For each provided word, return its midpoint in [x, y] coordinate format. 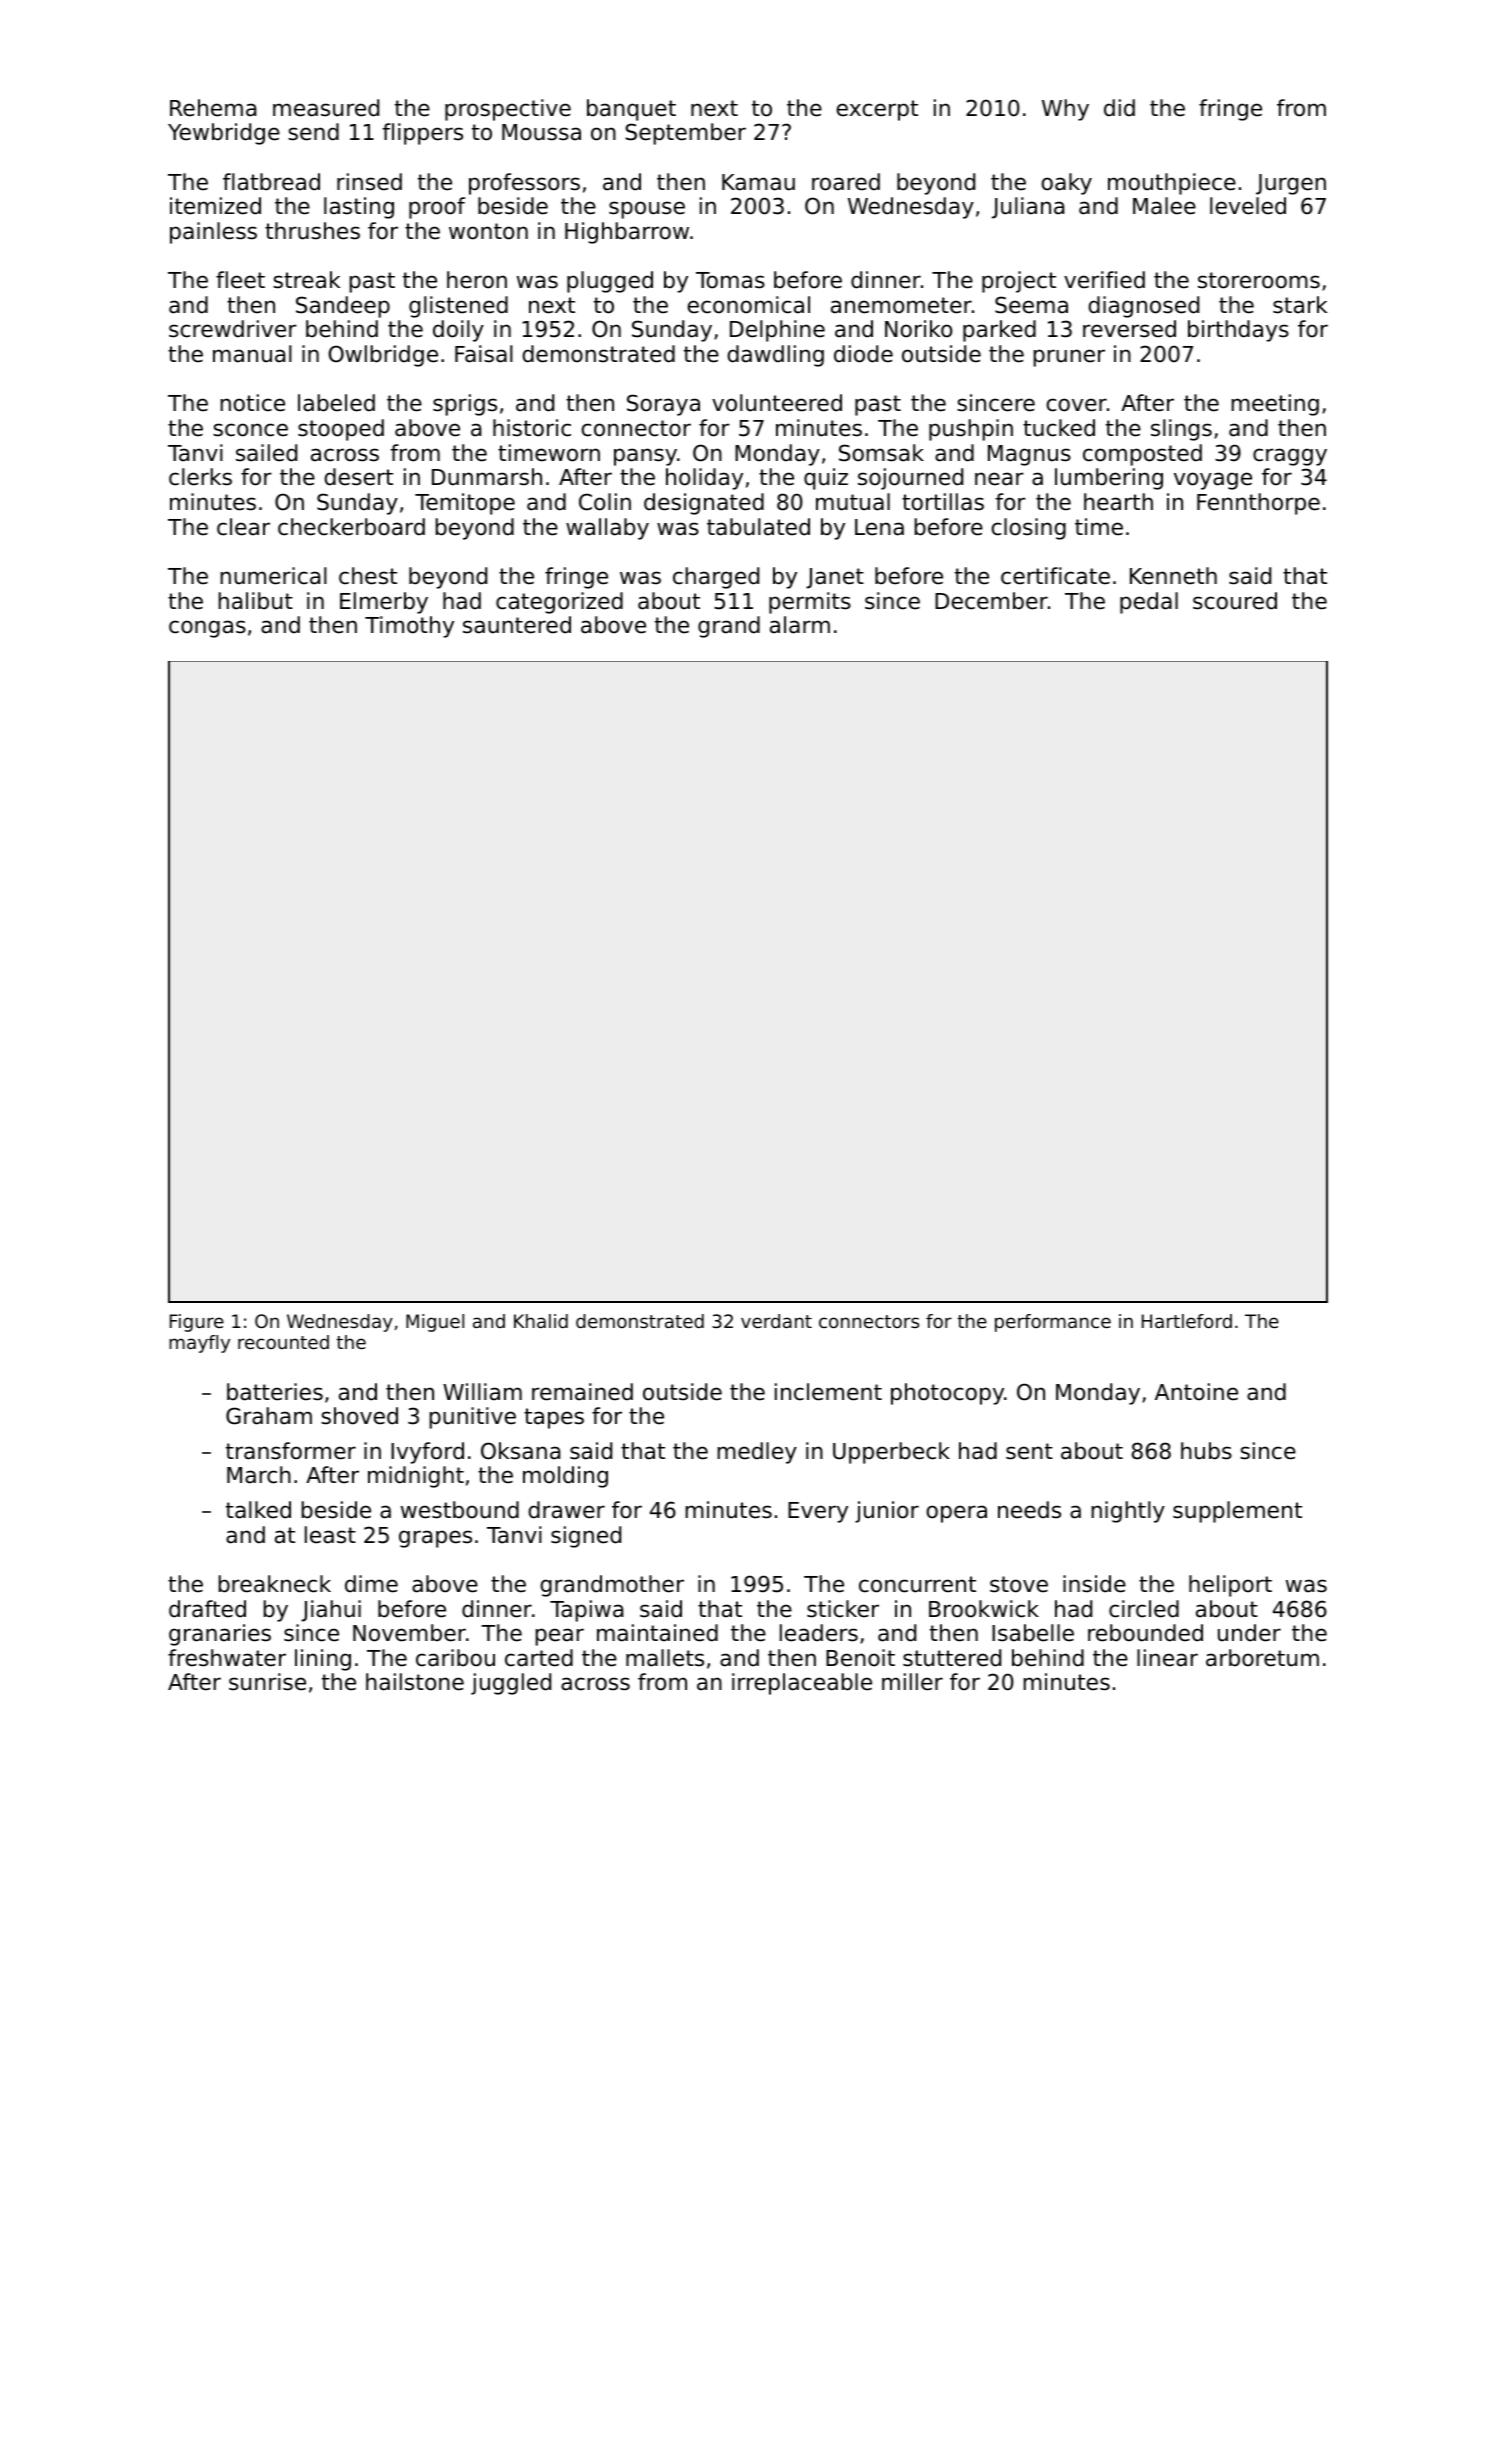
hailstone [415, 1682]
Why [1065, 110]
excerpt [877, 110]
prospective [508, 110]
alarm [800, 625]
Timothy [409, 627]
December [991, 601]
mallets [665, 1658]
